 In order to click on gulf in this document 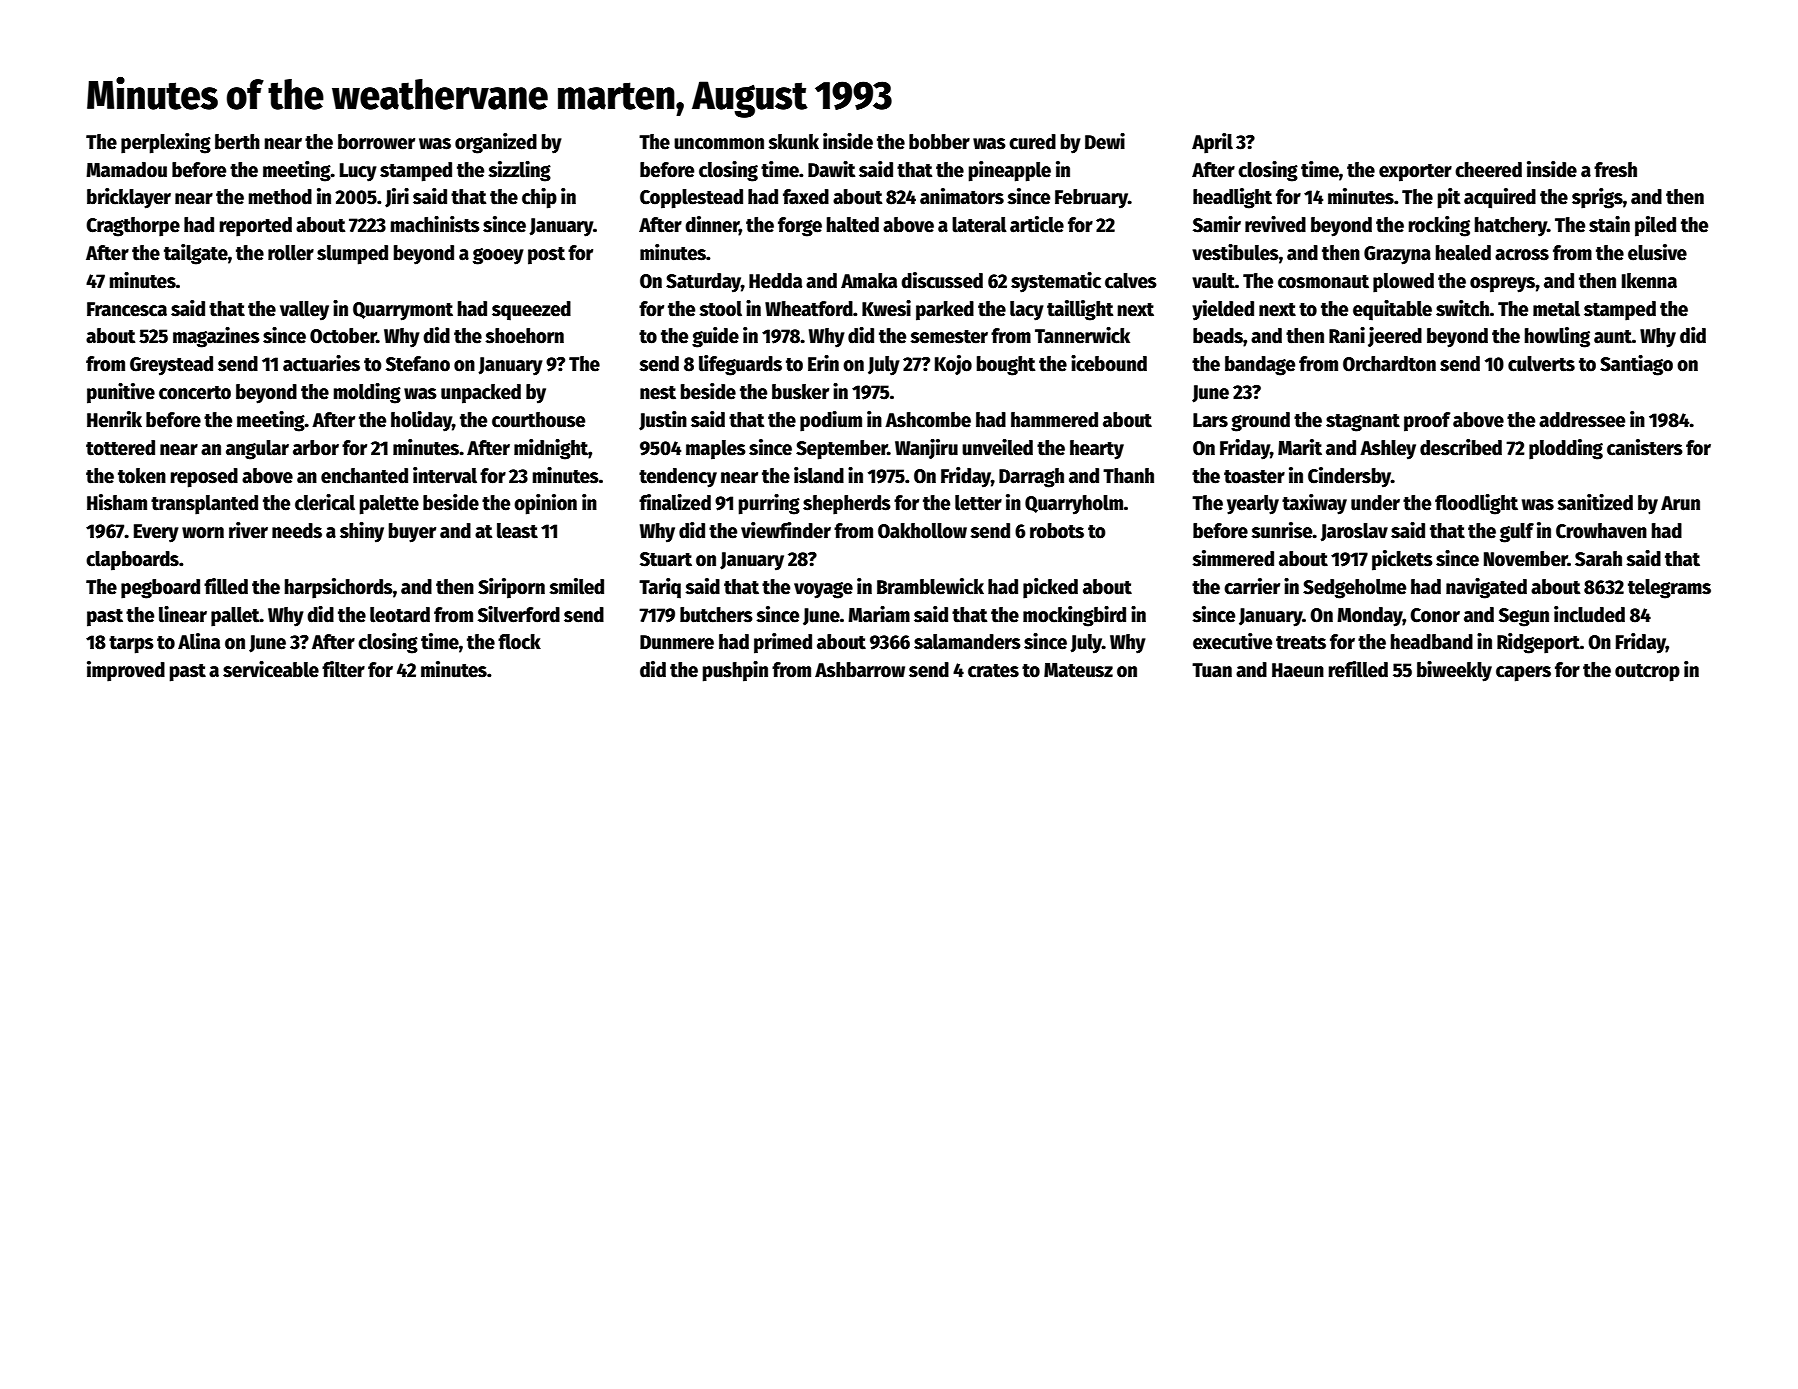, I will do `click(1517, 533)`.
